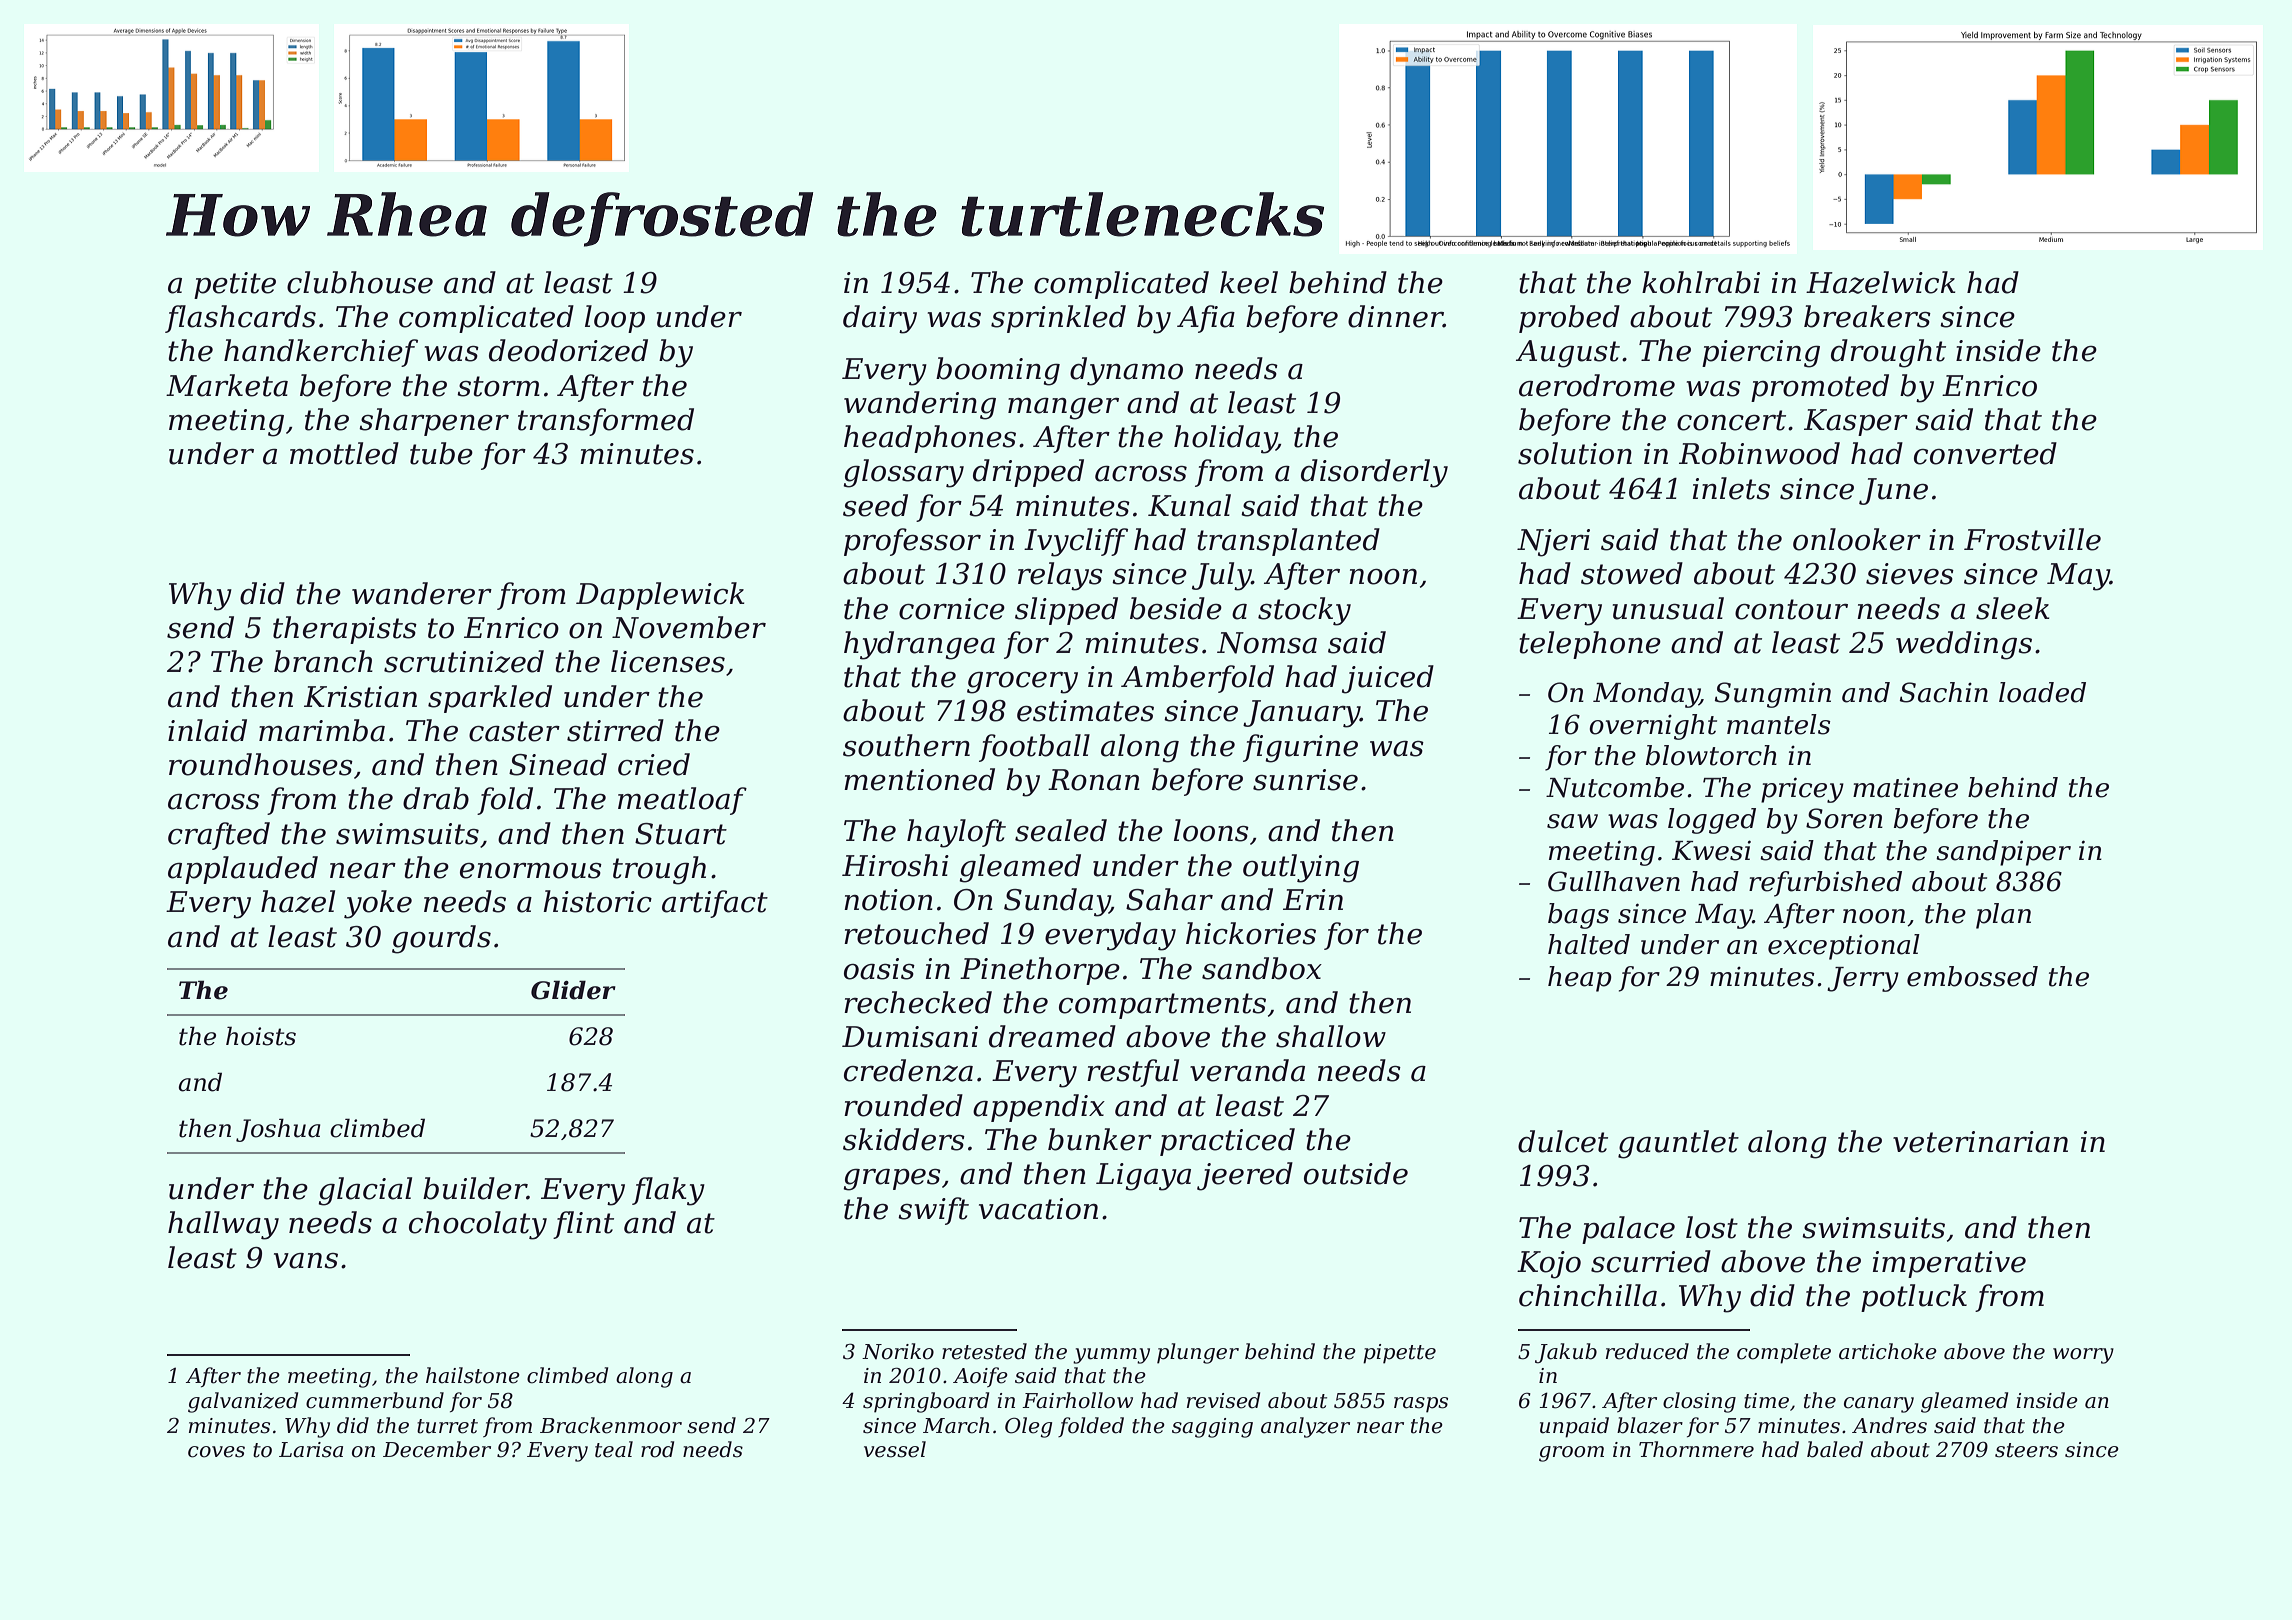 Image resolution: width=2292 pixels, height=1620 pixels. Describe the element at coordinates (1701, 282) in the document. I see `kohlrabi` at that location.
